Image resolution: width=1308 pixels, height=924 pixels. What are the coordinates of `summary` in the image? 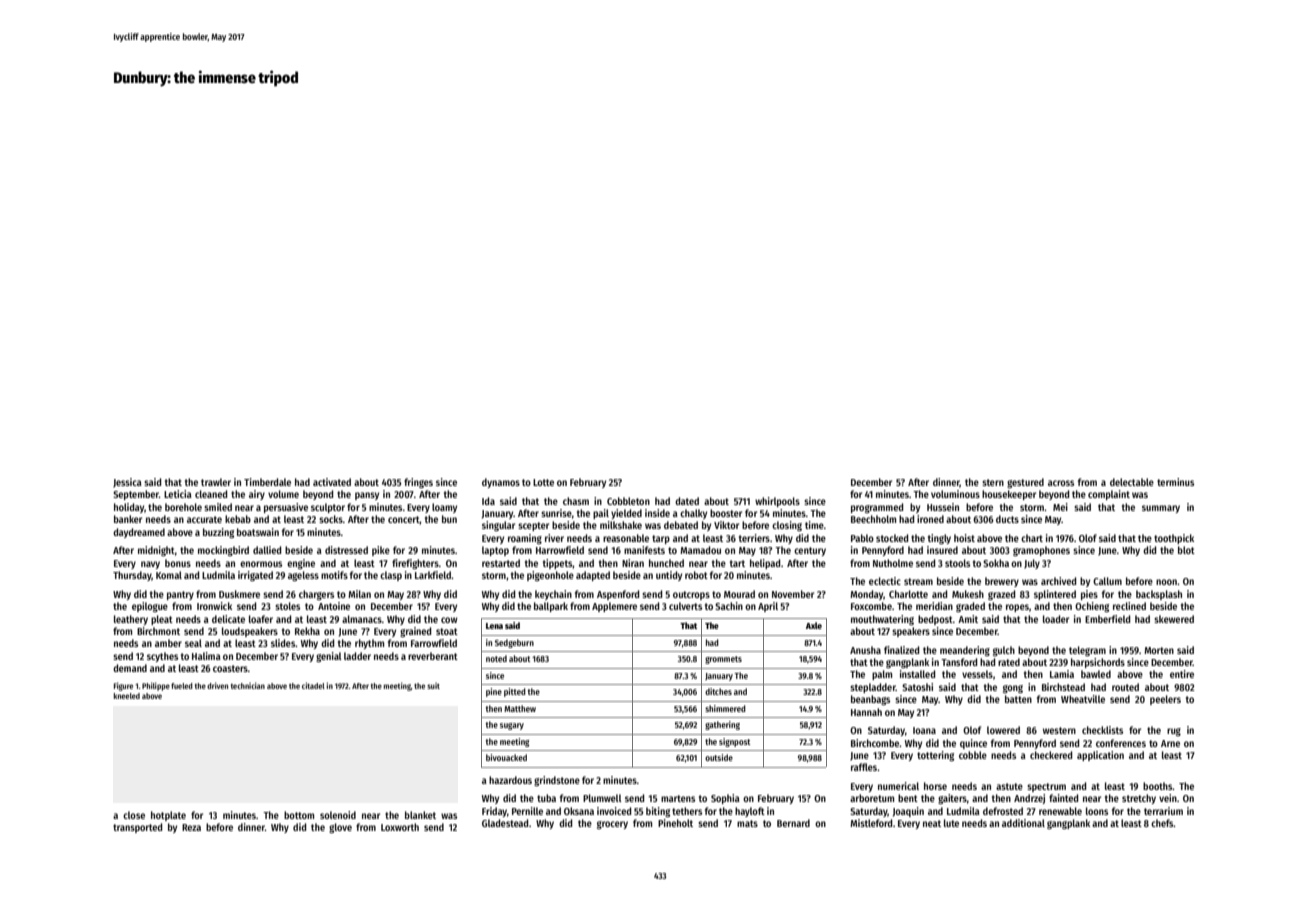 It's located at (1161, 509).
